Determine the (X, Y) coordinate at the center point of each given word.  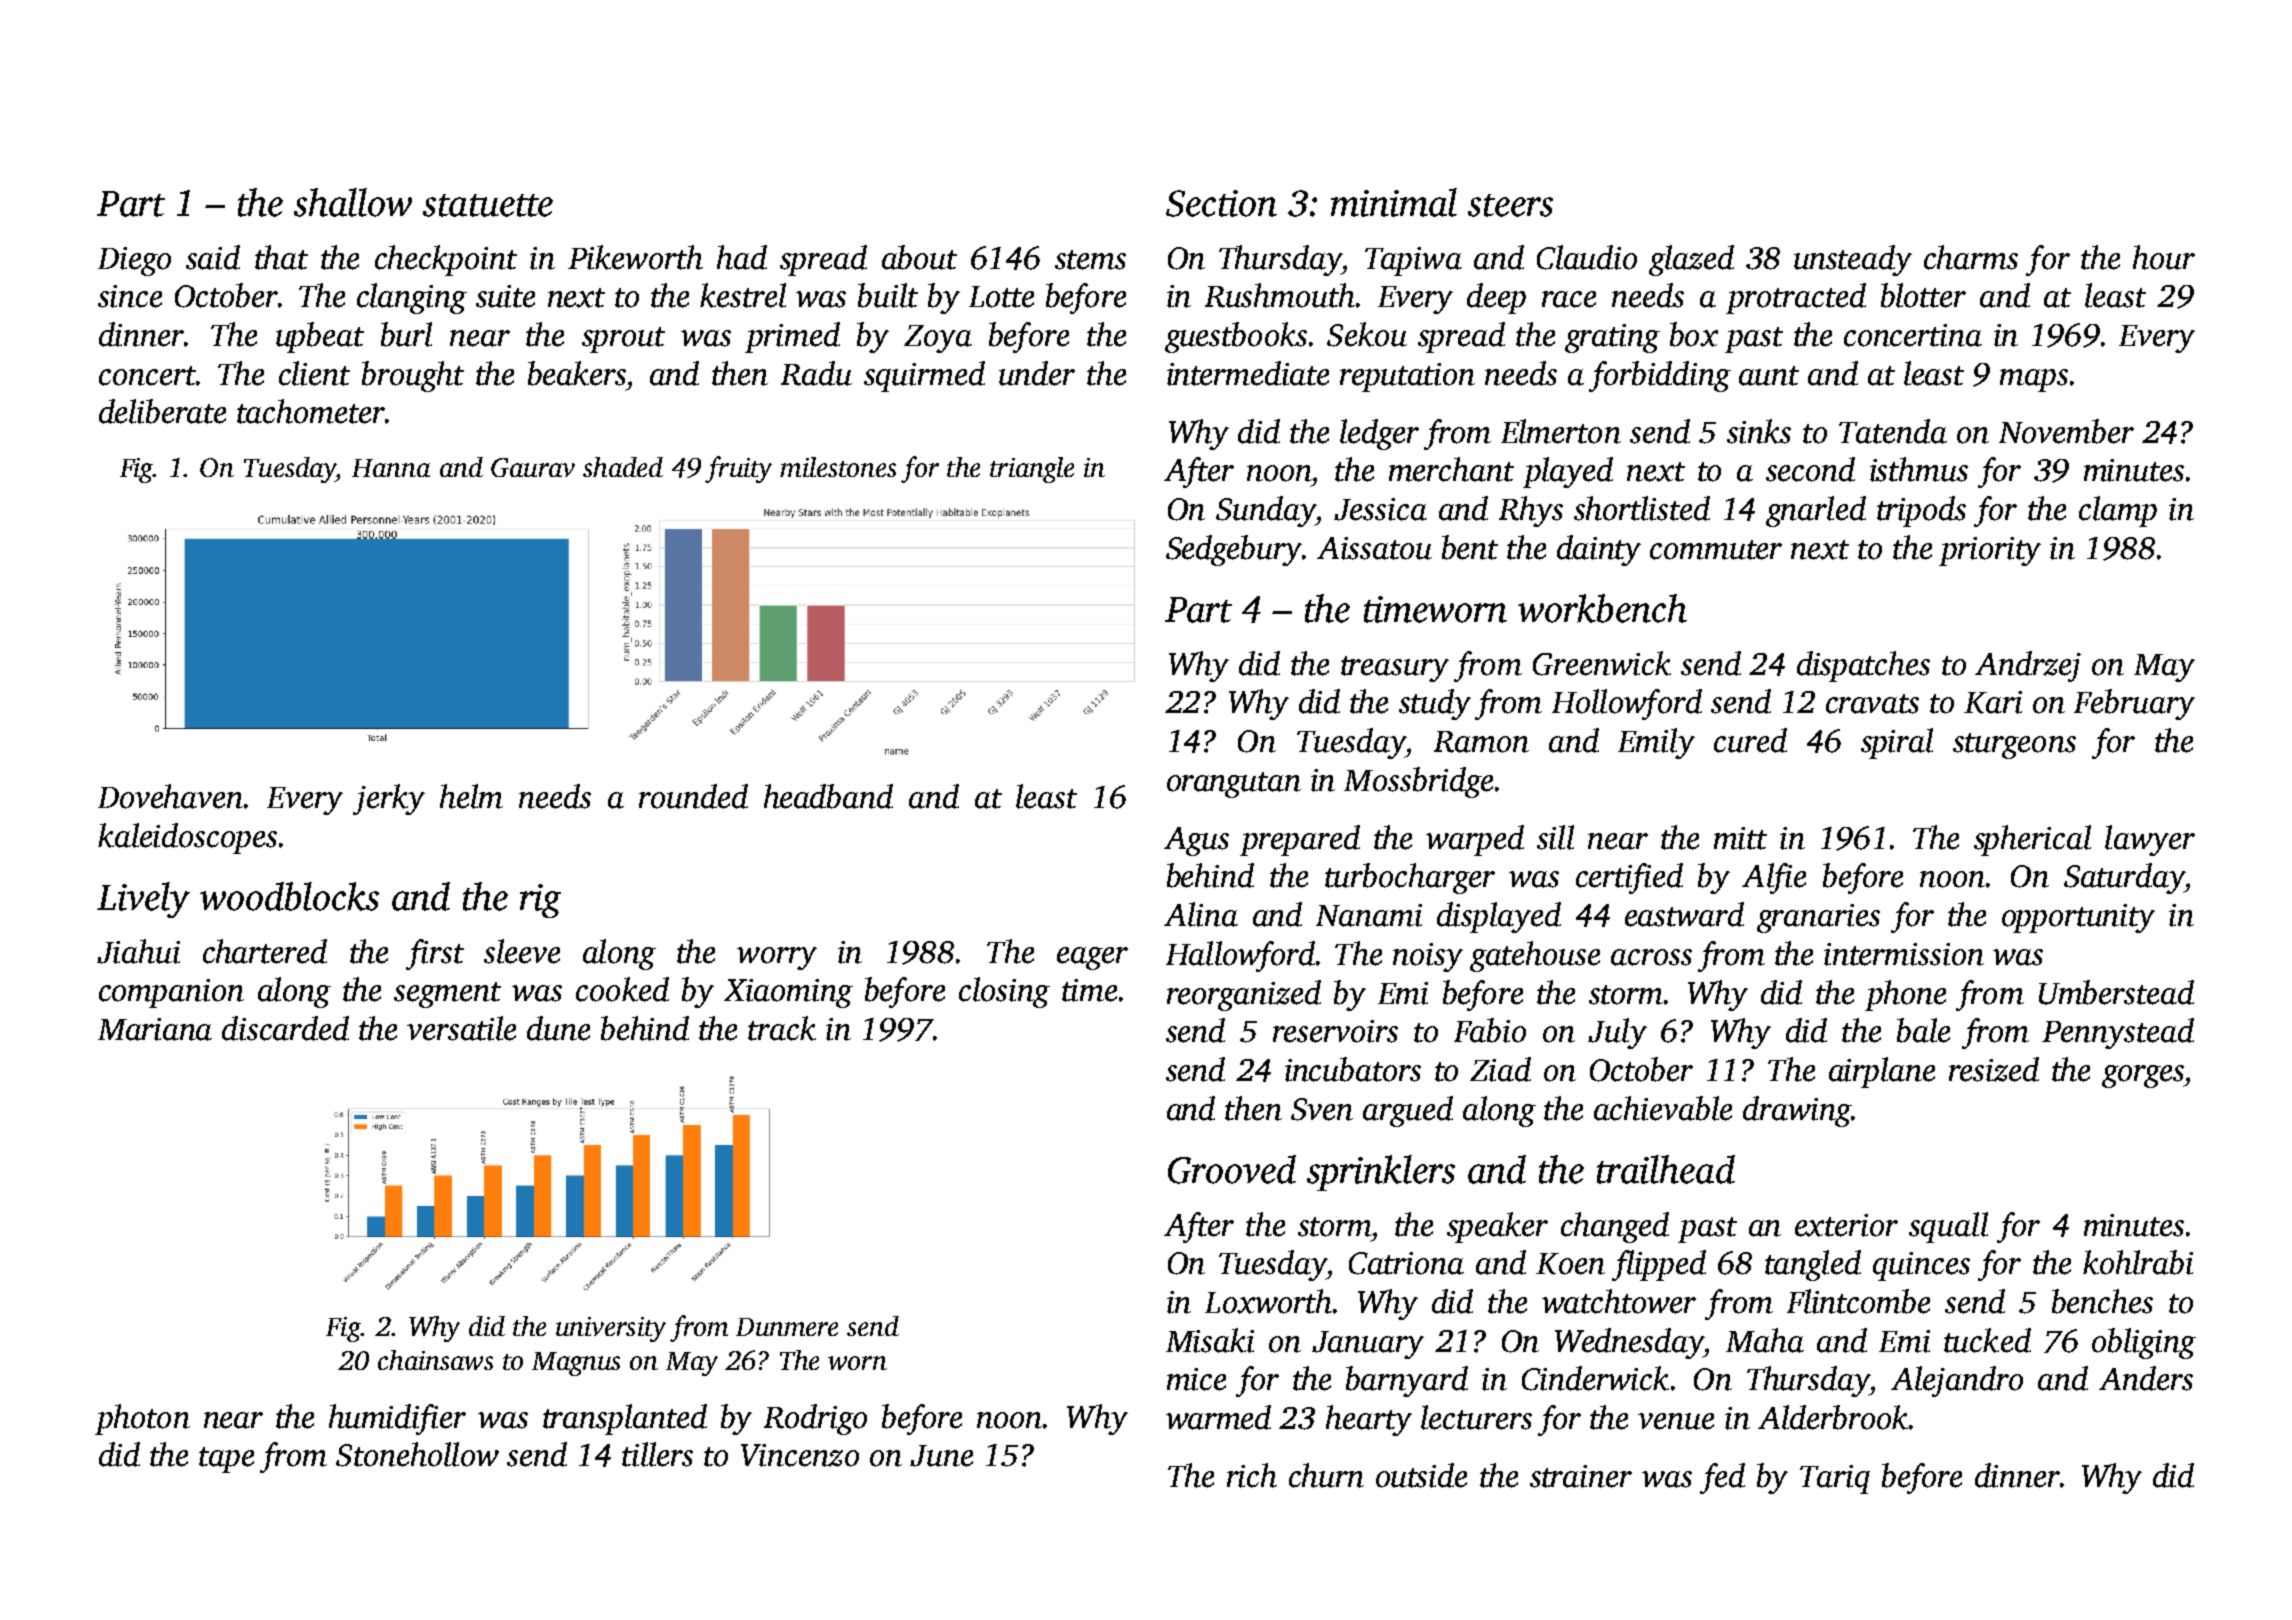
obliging (2144, 1343)
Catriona (1406, 1263)
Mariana (155, 1029)
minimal (1394, 202)
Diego (134, 261)
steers (1510, 205)
